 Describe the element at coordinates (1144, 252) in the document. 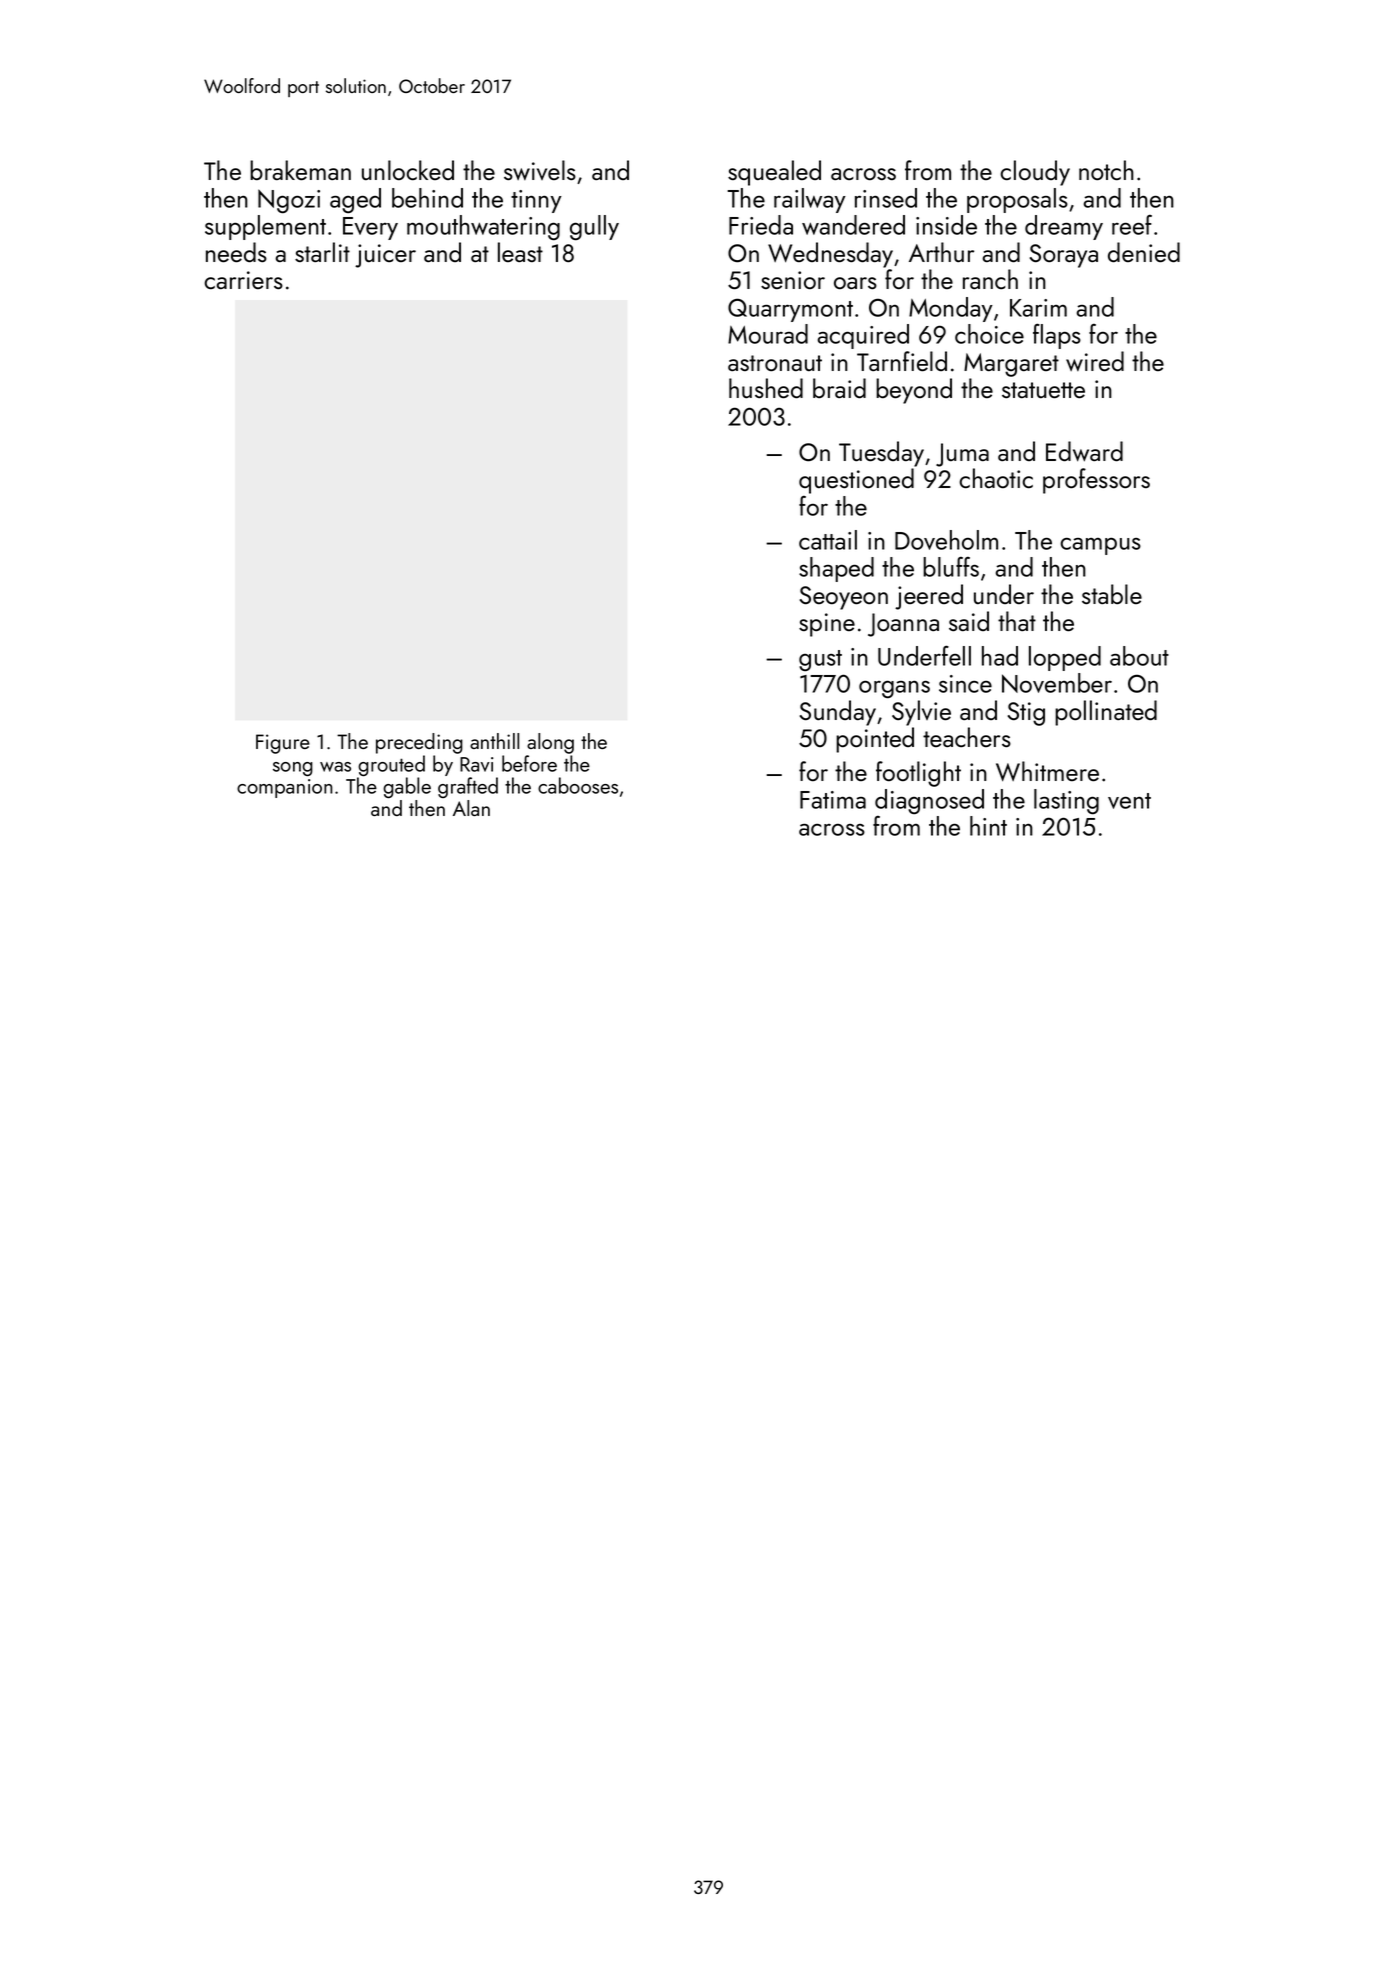

I see `denied` at that location.
